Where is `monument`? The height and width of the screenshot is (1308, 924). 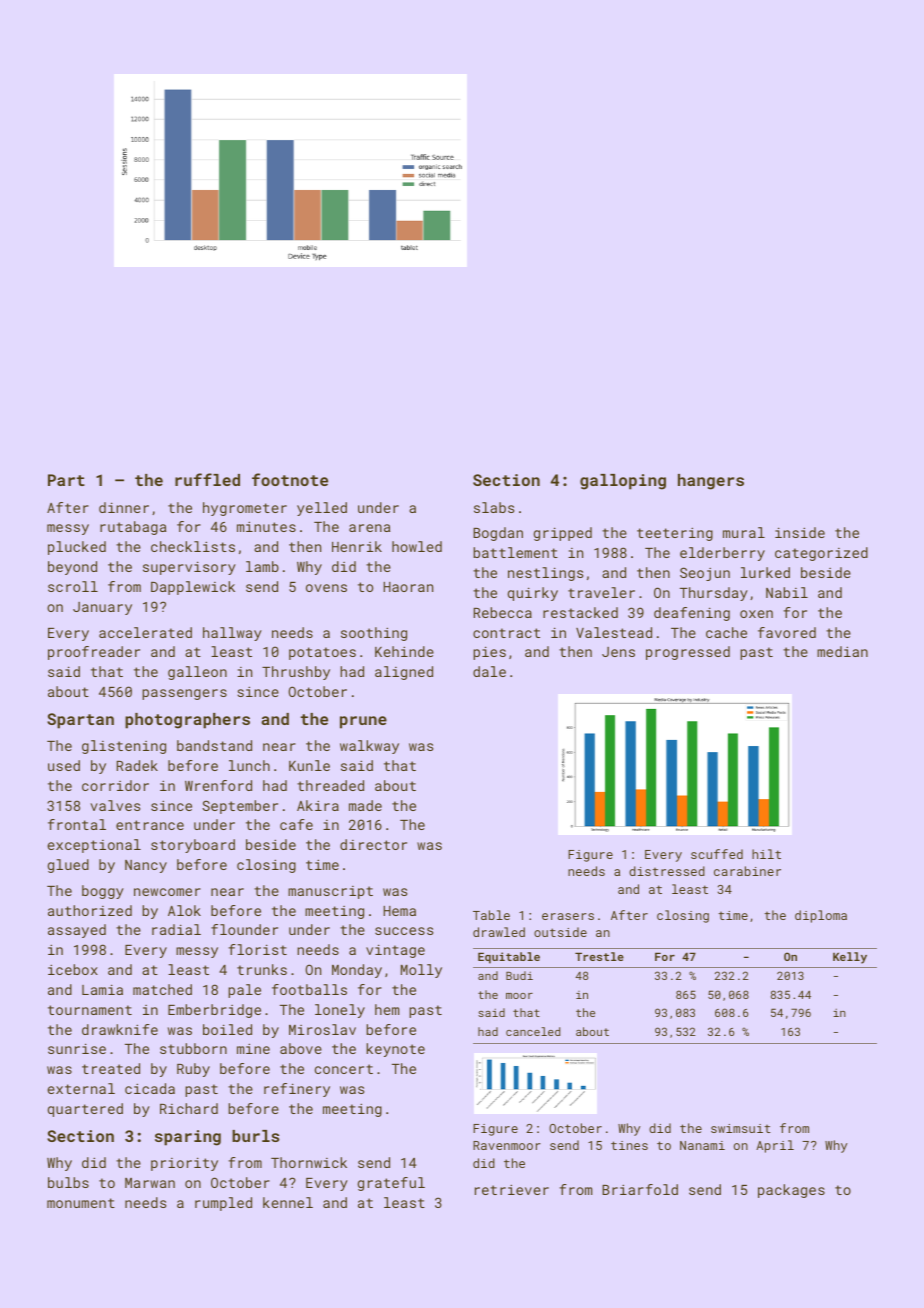
monument is located at coordinates (81, 1203).
